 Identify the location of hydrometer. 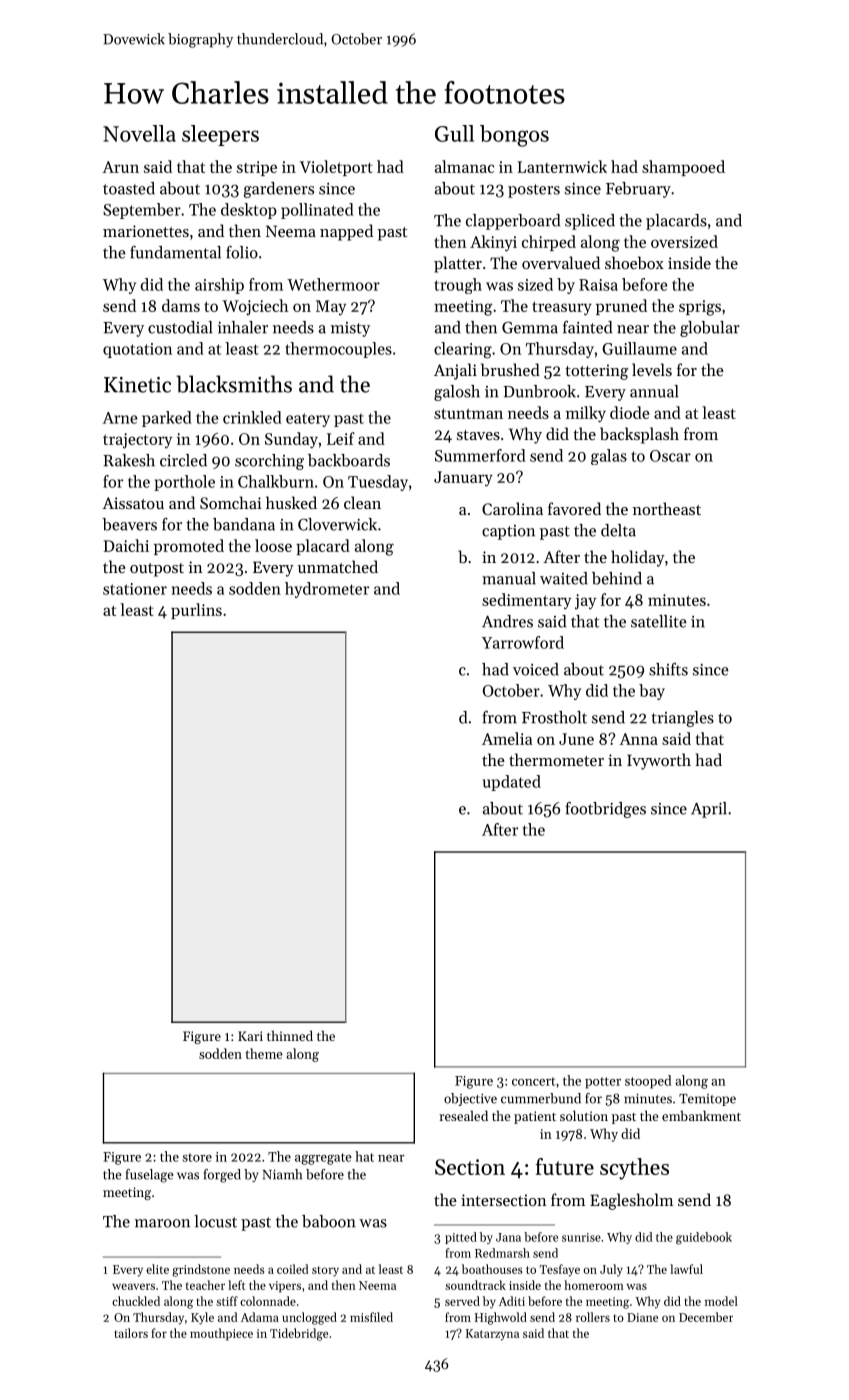
(327, 590).
